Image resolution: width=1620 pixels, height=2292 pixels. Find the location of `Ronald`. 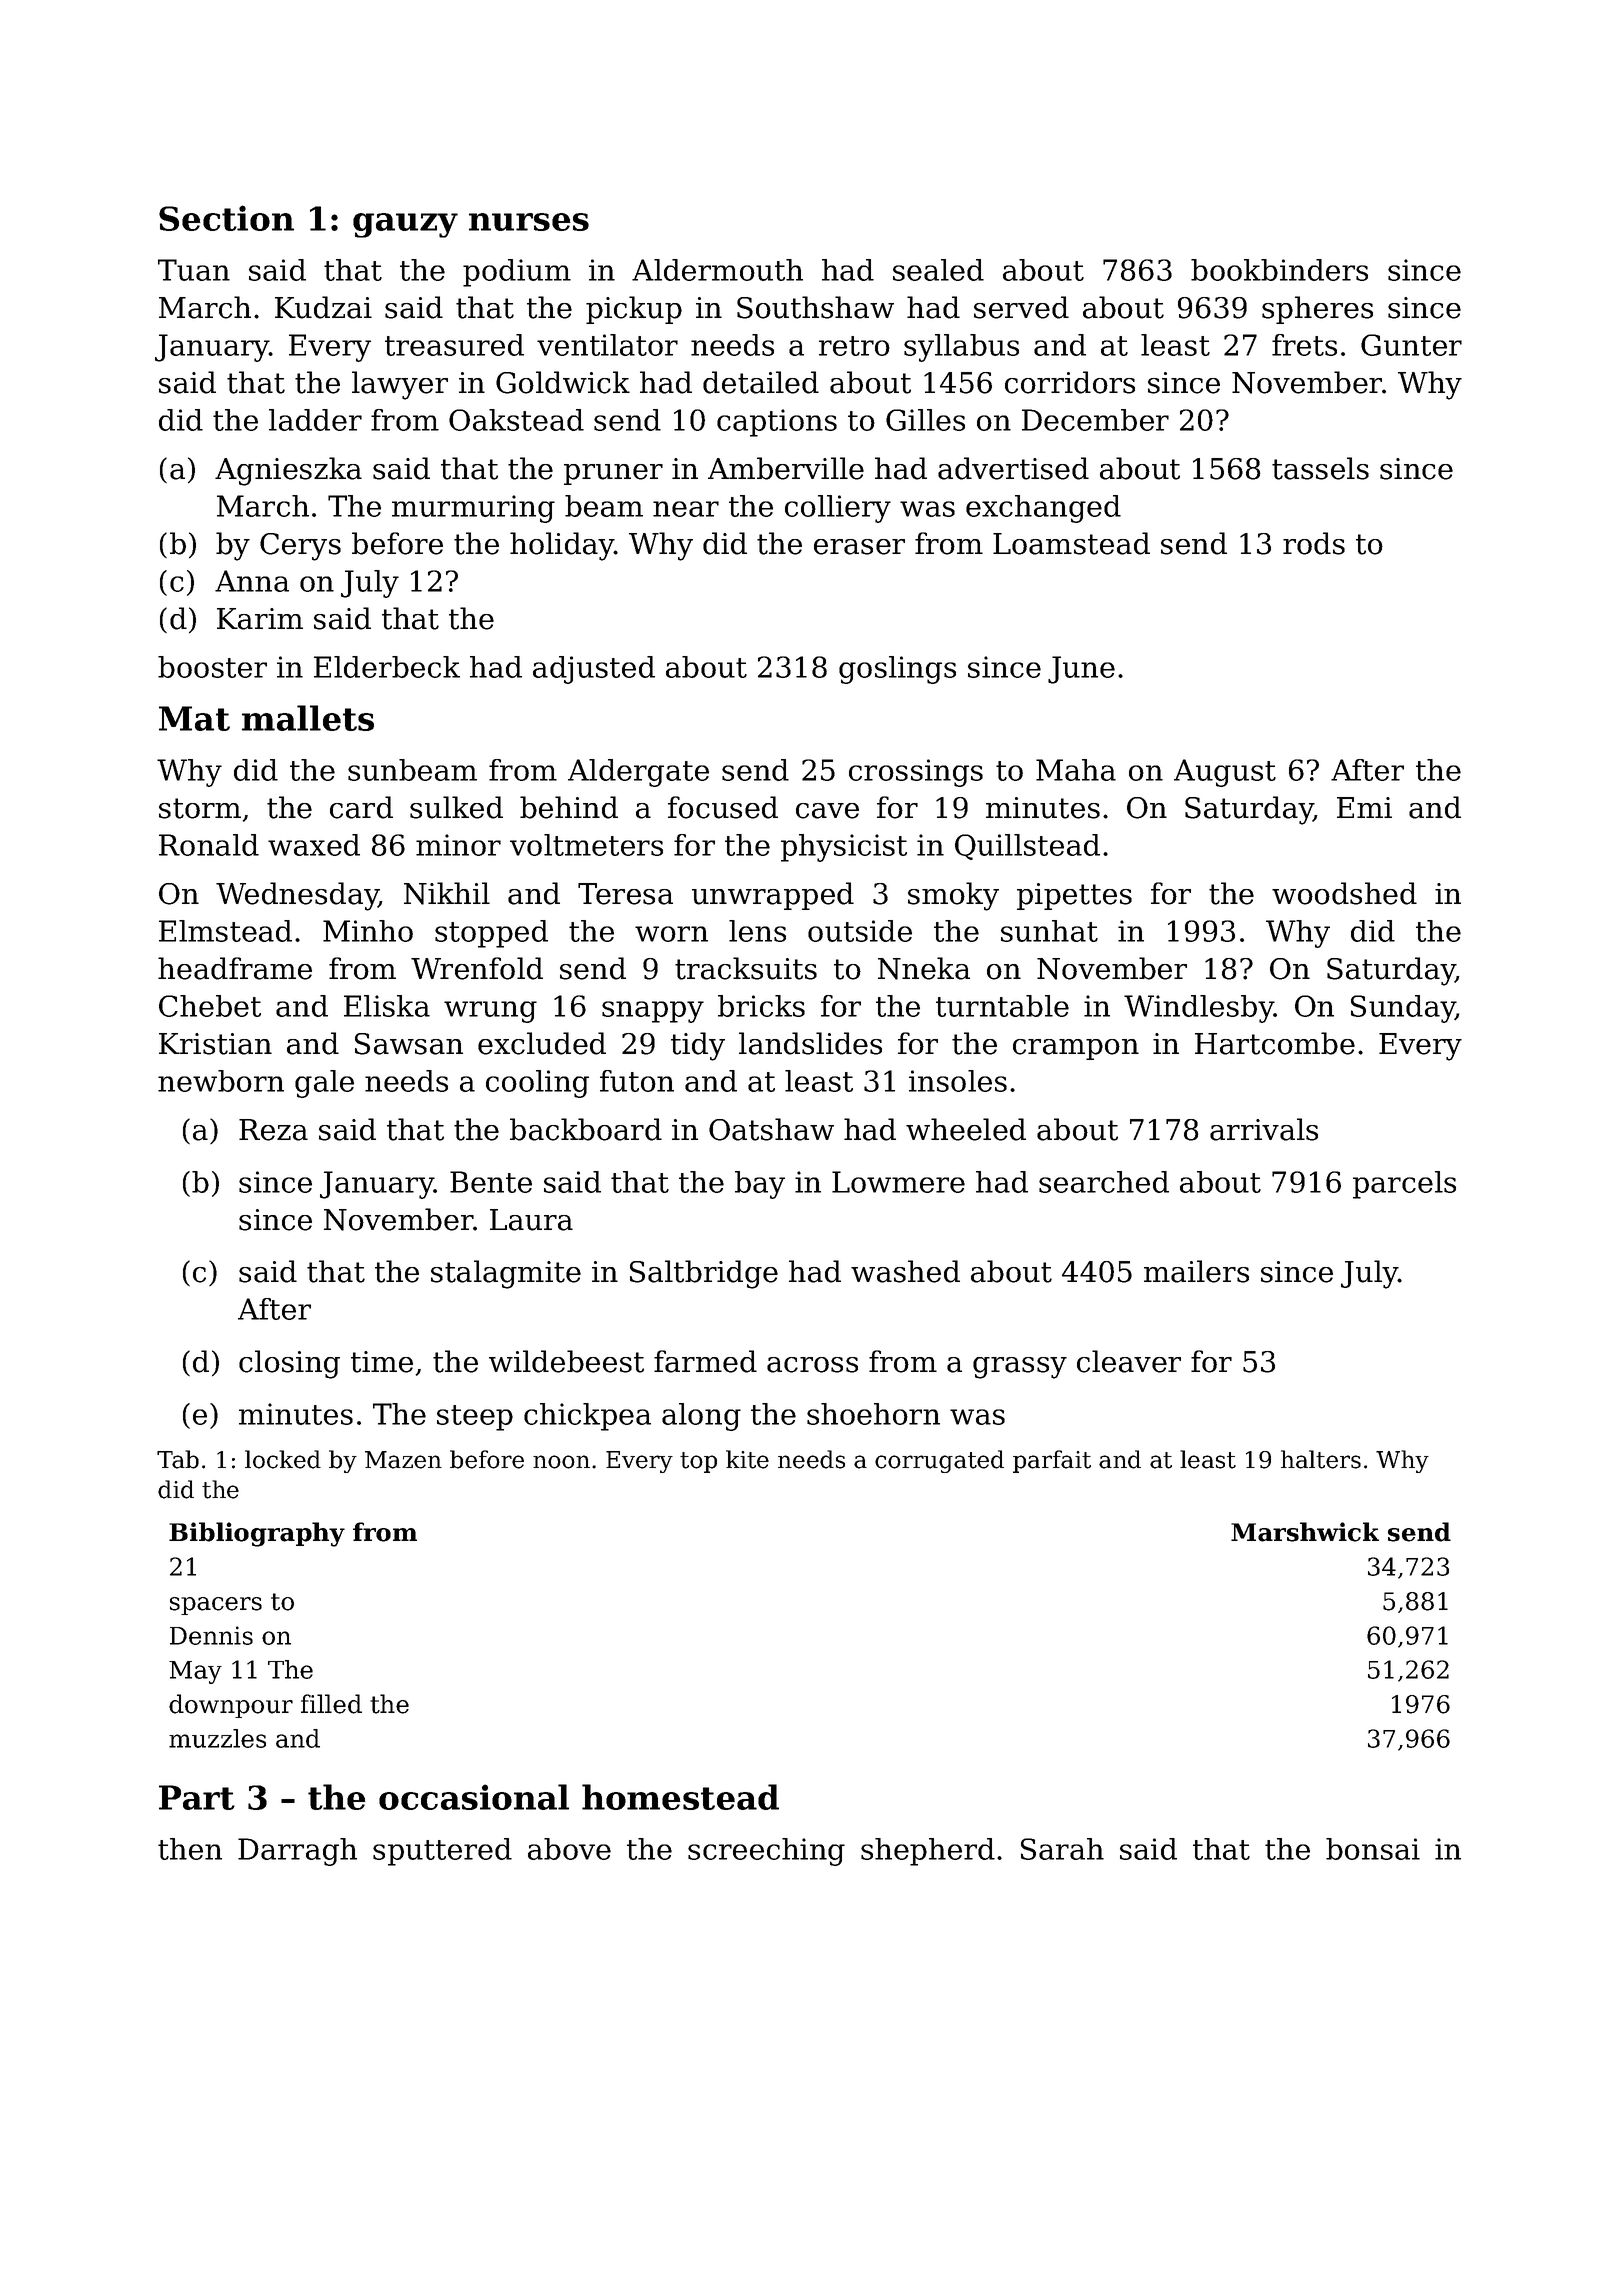

Ronald is located at coordinates (209, 845).
